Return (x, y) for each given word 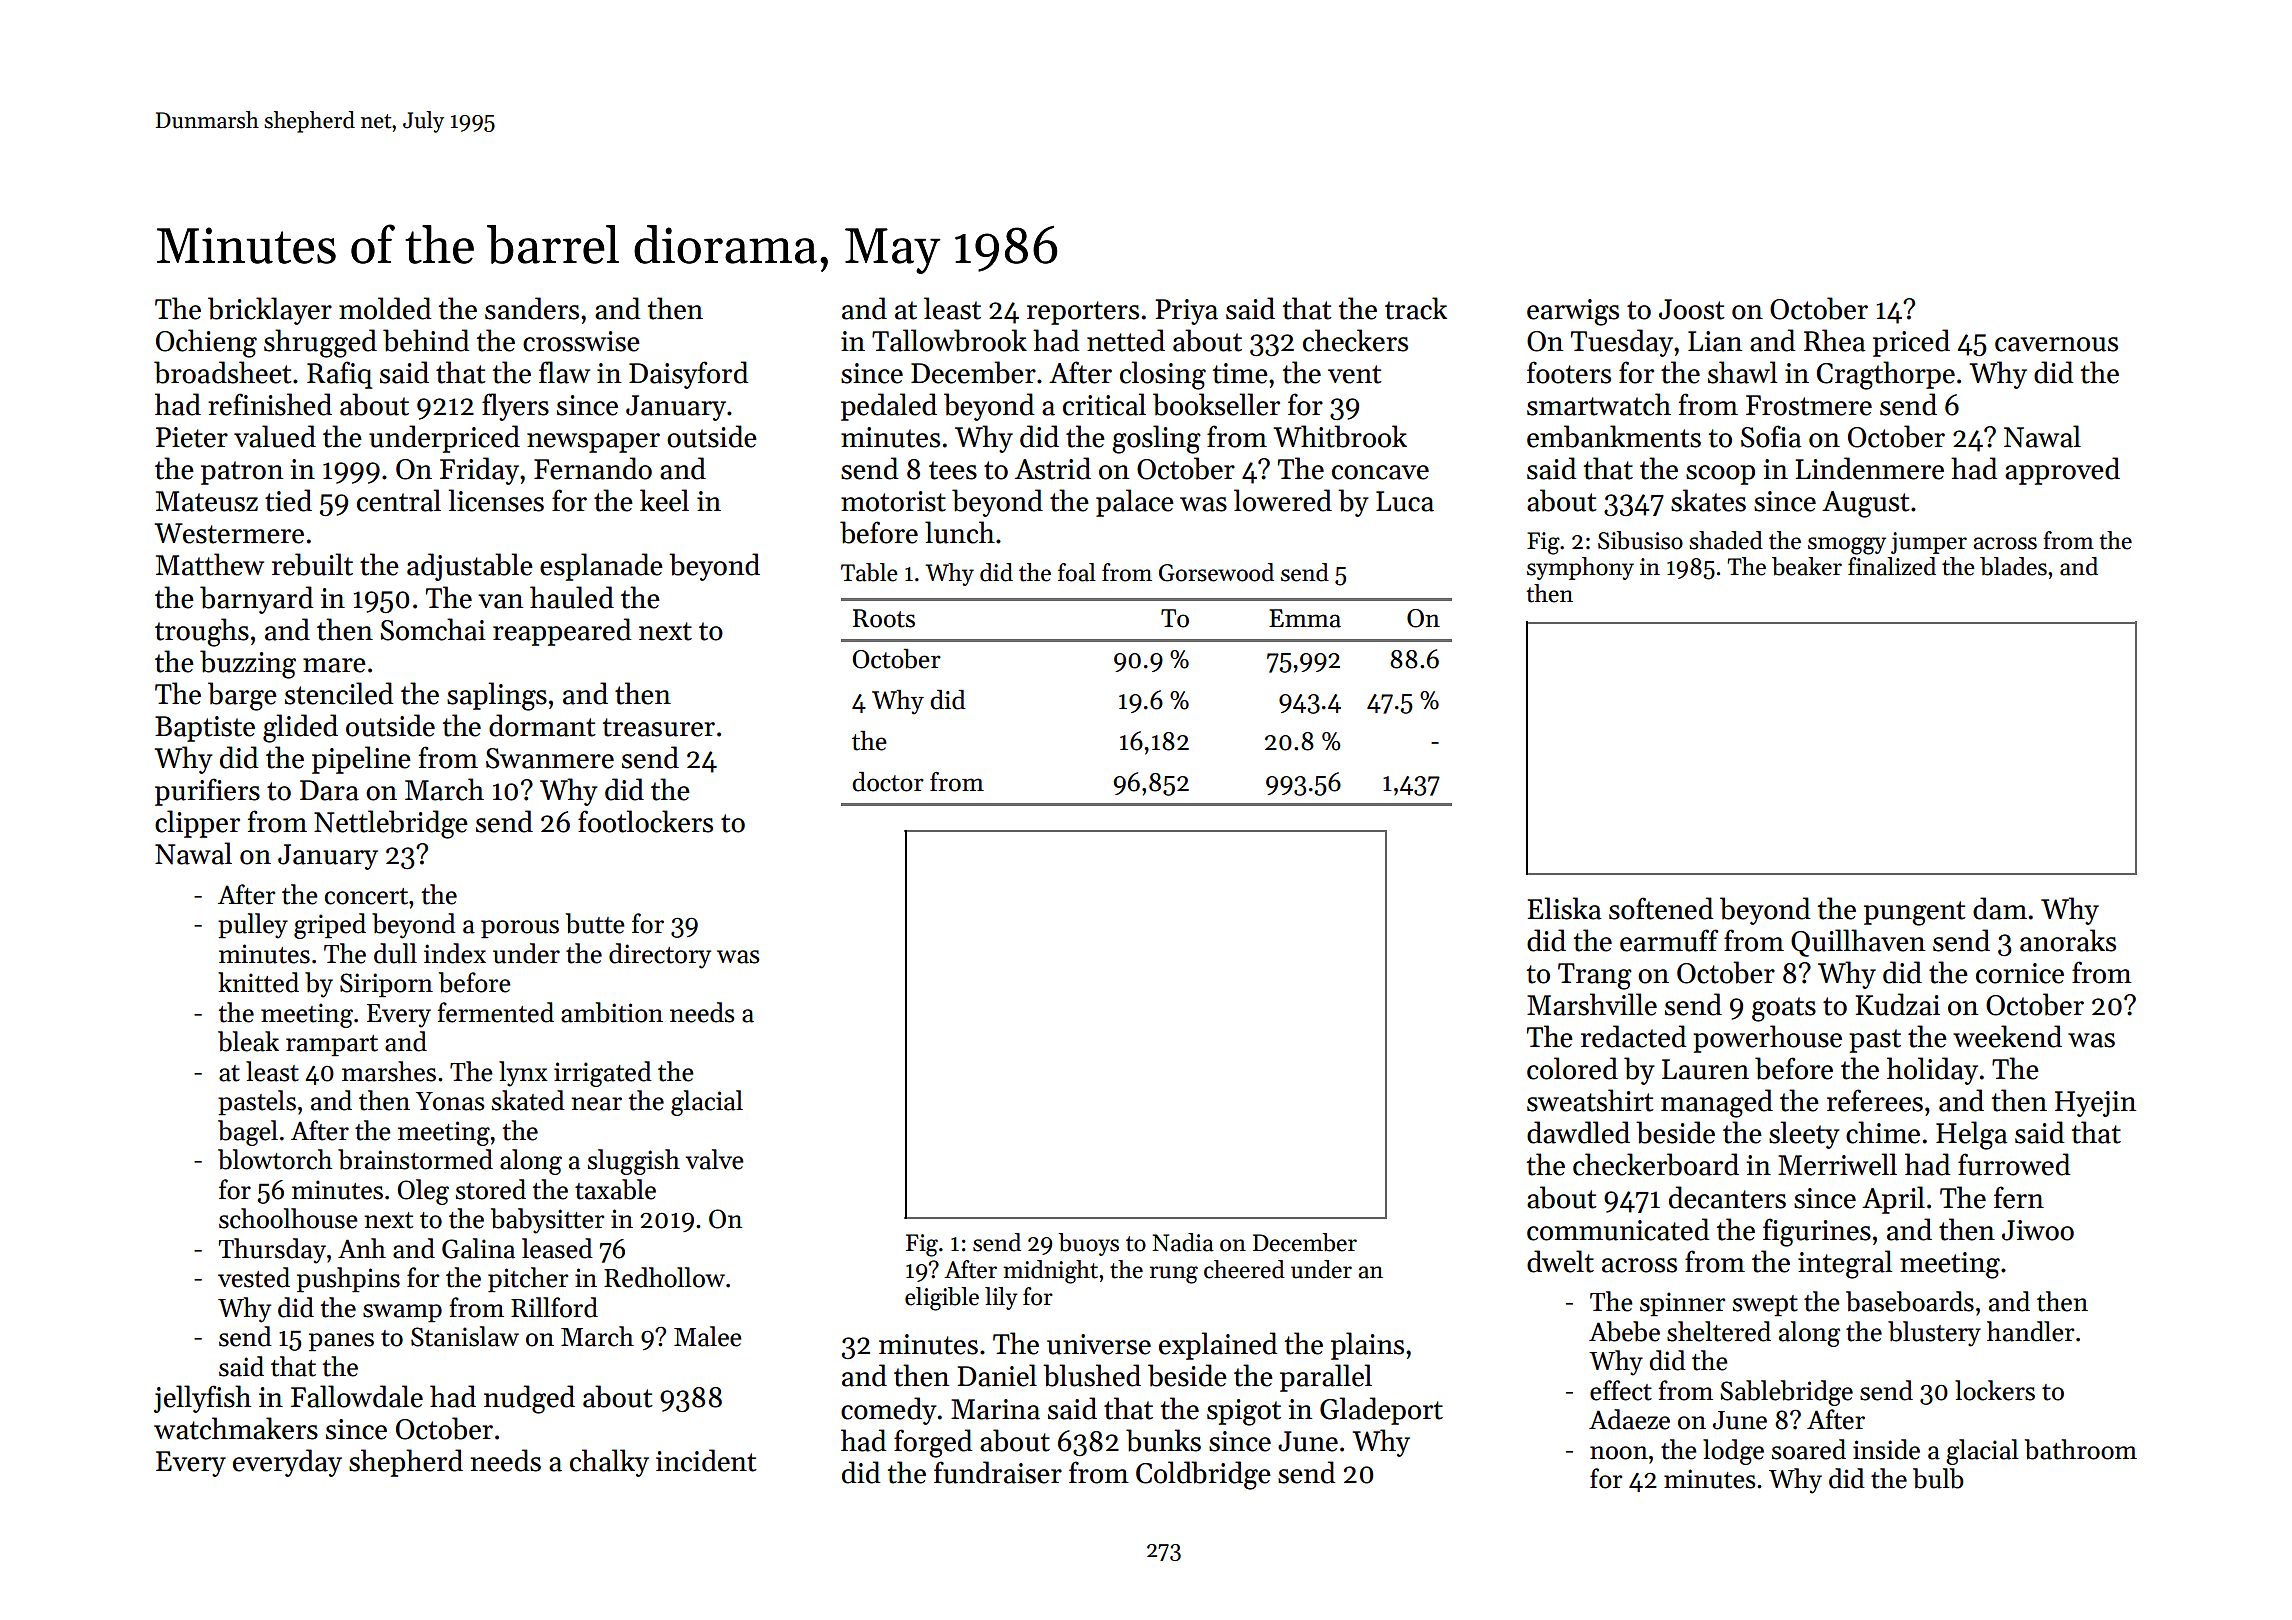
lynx (523, 1074)
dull (395, 953)
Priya (1186, 312)
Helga (1971, 1135)
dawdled (1578, 1132)
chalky (609, 1463)
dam (2000, 908)
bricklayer (270, 311)
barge (242, 696)
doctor (888, 782)
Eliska (1564, 908)
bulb (1938, 1478)
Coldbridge (1203, 1475)
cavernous (2056, 344)
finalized (1892, 566)
